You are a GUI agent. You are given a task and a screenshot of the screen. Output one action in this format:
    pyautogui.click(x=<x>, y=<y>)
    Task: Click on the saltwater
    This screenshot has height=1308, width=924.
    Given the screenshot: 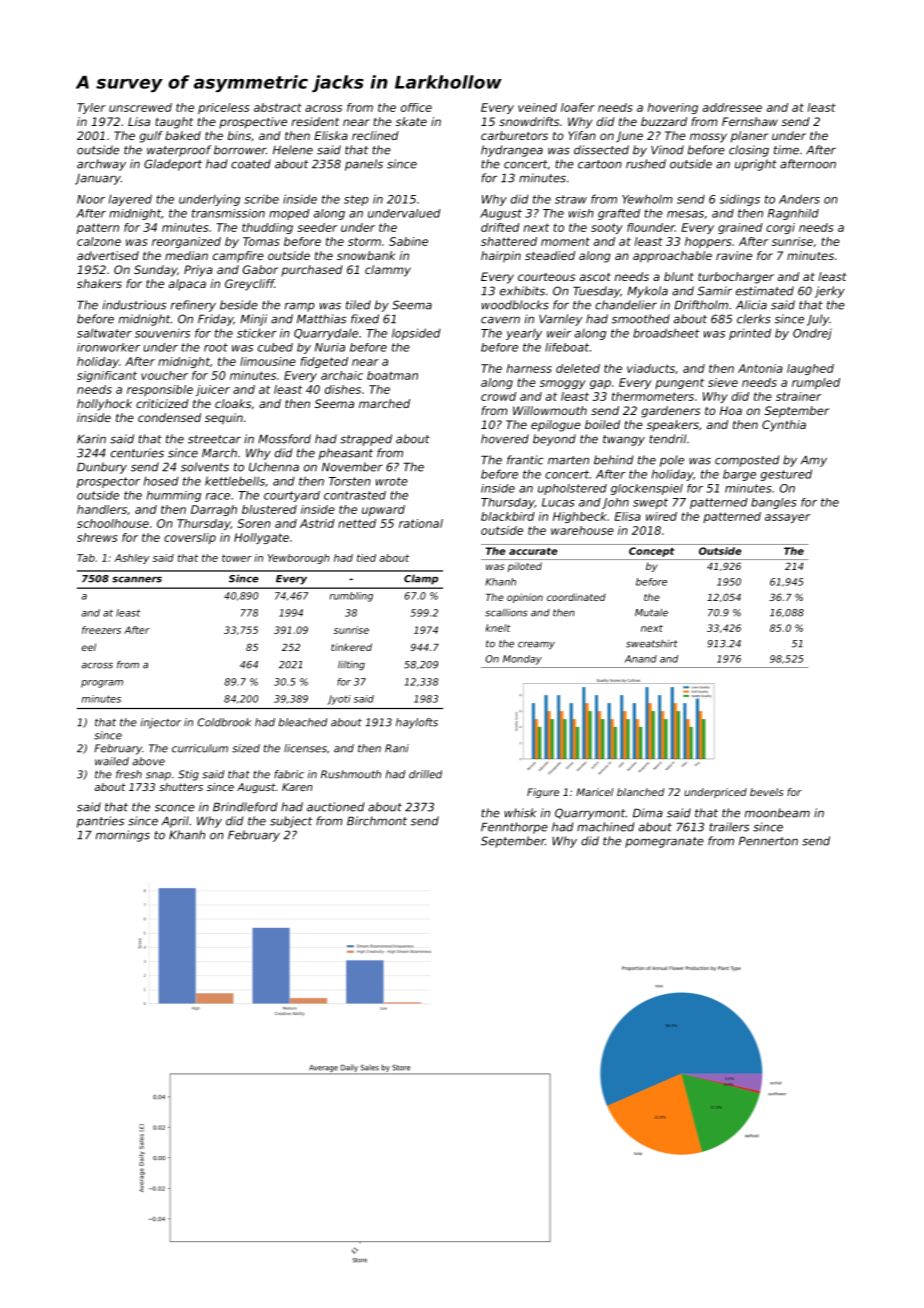 What is the action you would take?
    pyautogui.click(x=104, y=333)
